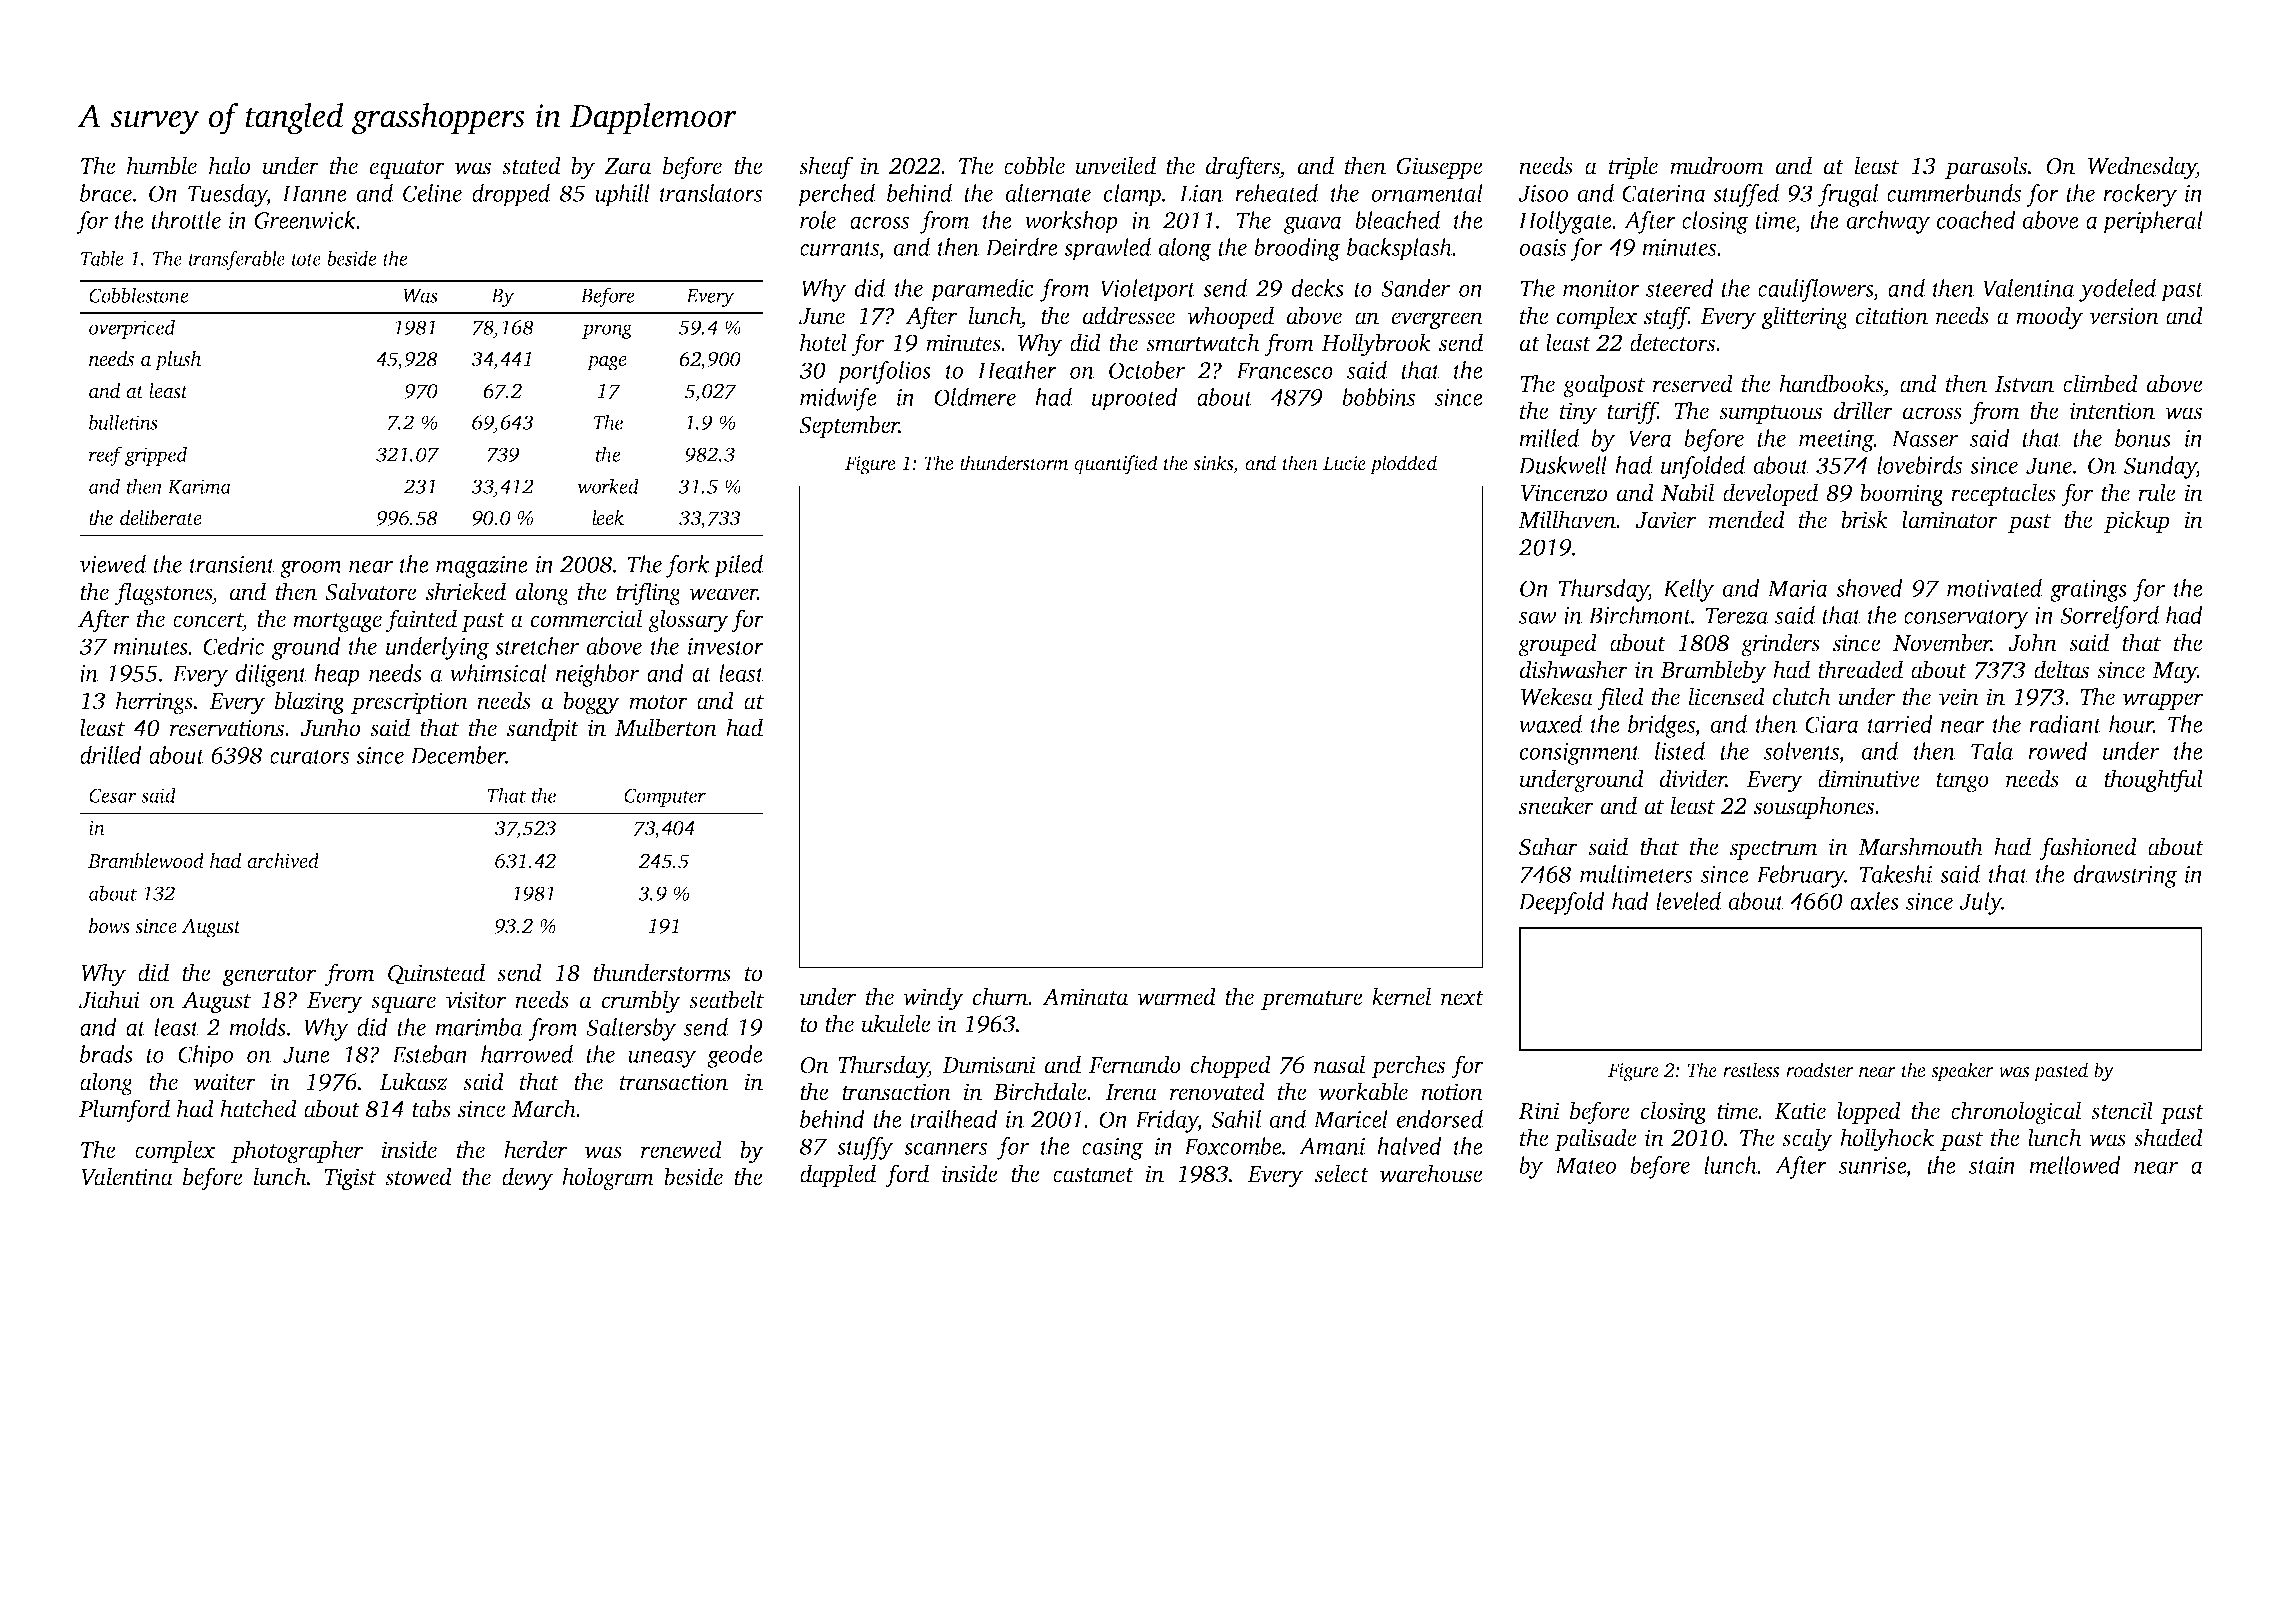 The image size is (2282, 1614). I want to click on Wednesday, so click(2142, 168).
